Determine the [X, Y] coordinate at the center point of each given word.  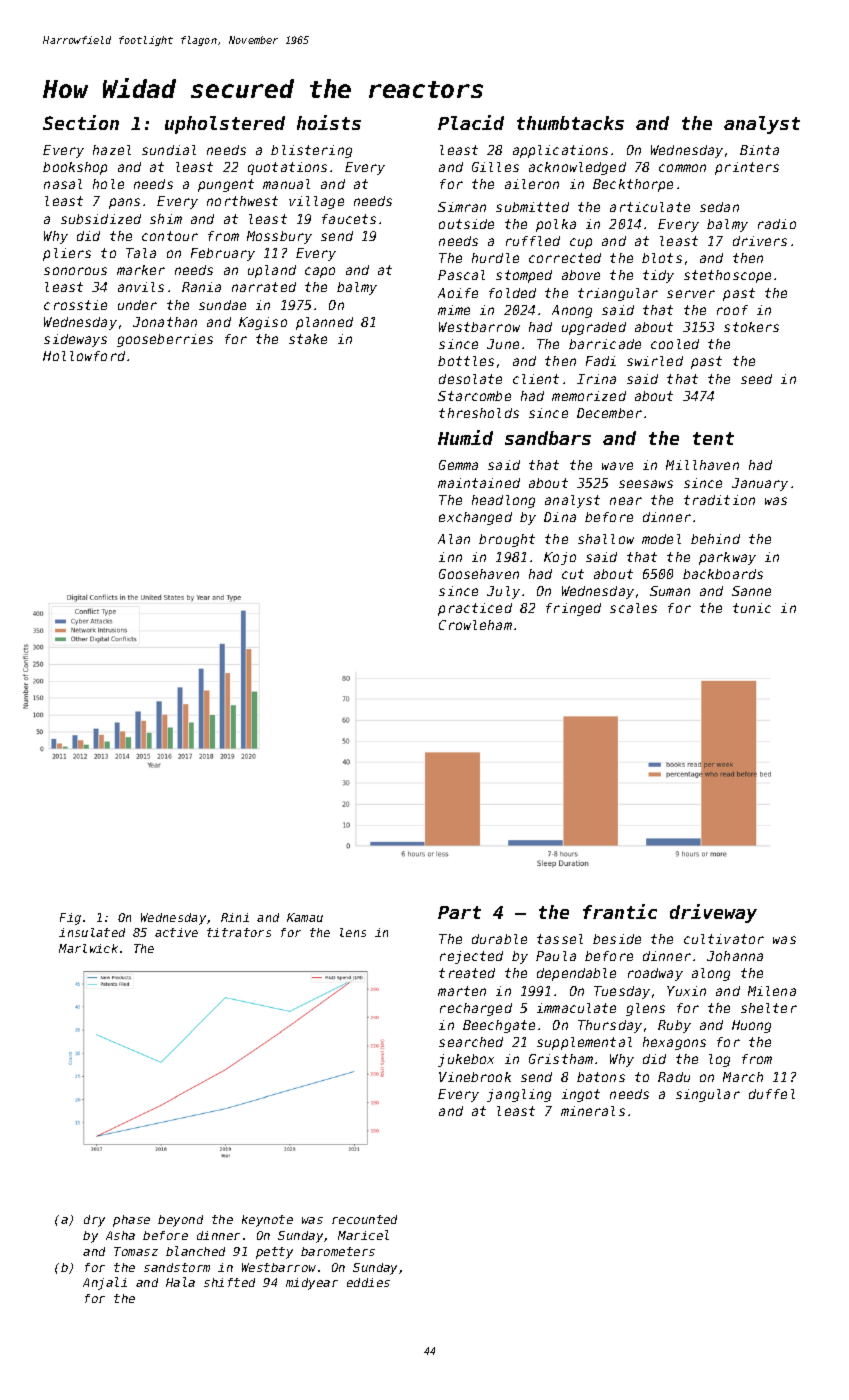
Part [459, 912]
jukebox [466, 1060]
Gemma [458, 465]
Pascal [461, 275]
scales [633, 608]
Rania [201, 287]
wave [617, 466]
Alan [454, 539]
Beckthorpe [633, 185]
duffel [772, 1094]
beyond [180, 1221]
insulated [92, 932]
